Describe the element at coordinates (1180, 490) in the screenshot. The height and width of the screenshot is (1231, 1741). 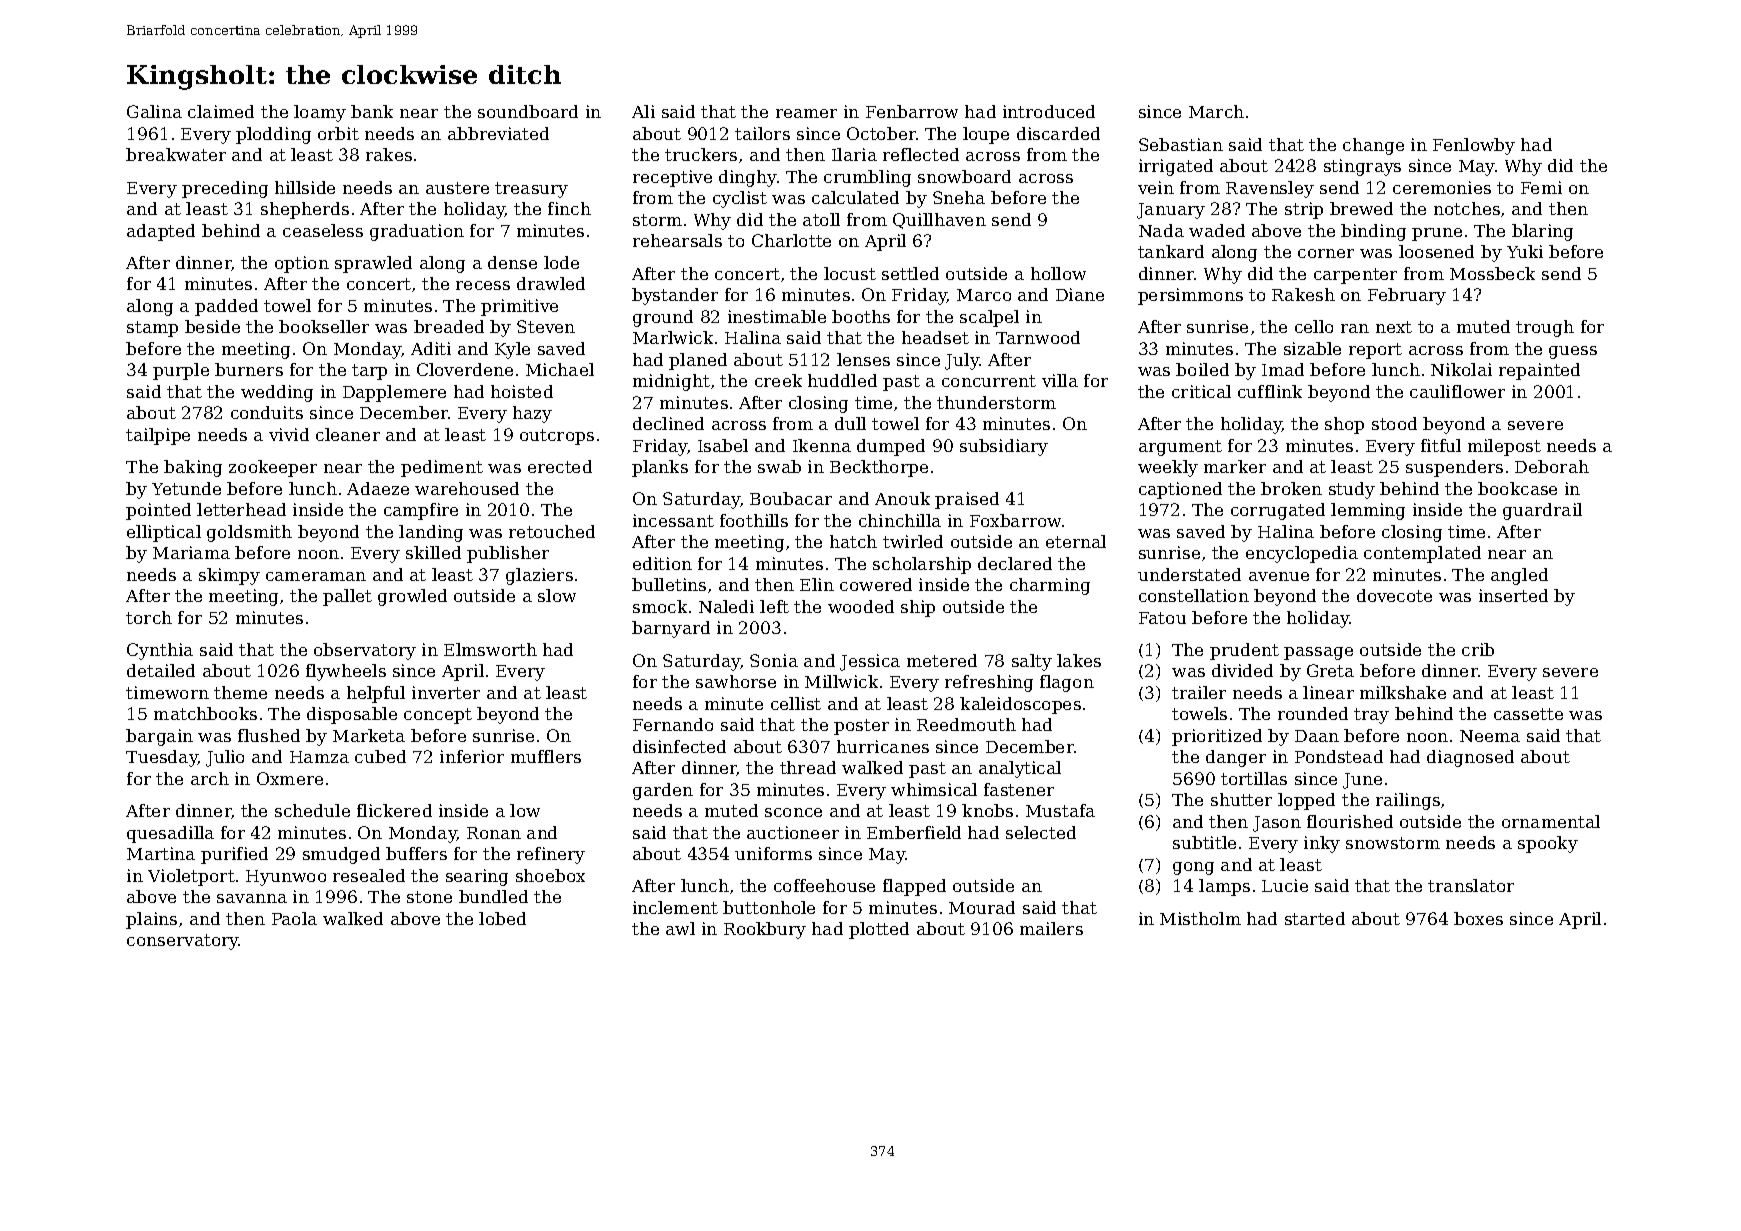
I see `captioned` at that location.
